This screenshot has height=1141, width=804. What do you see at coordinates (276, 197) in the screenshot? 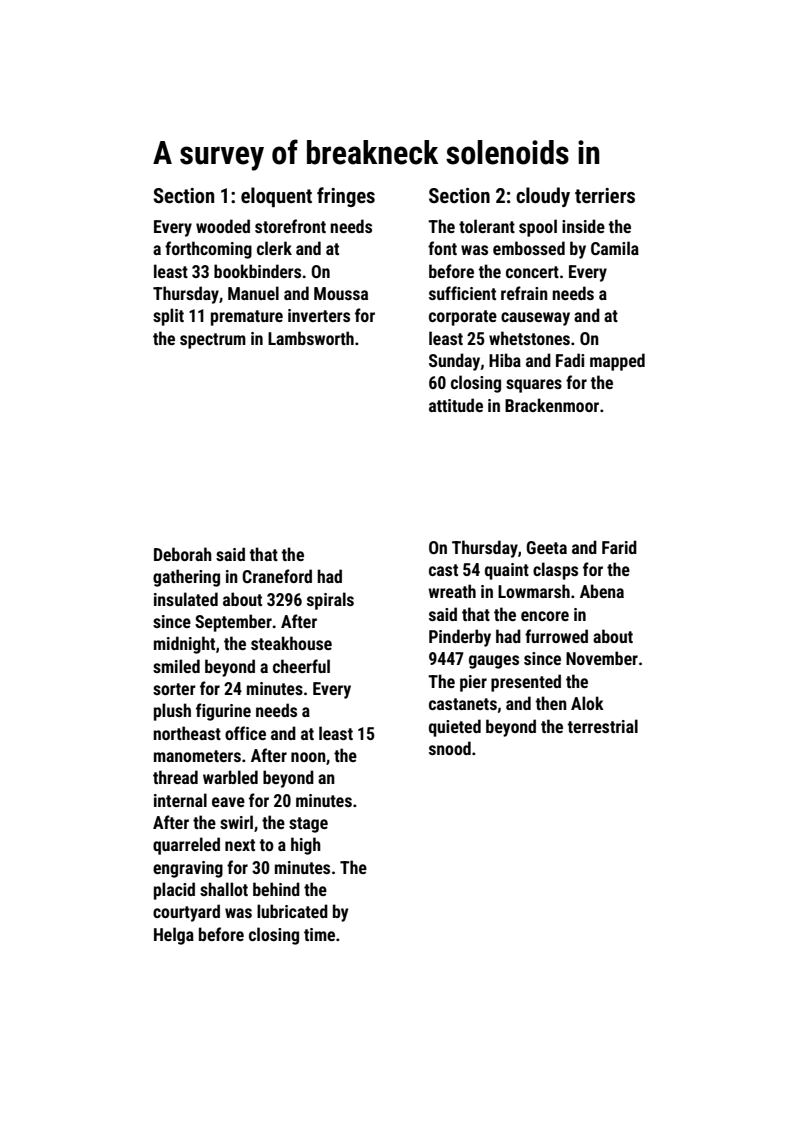
I see `eloquent` at bounding box center [276, 197].
